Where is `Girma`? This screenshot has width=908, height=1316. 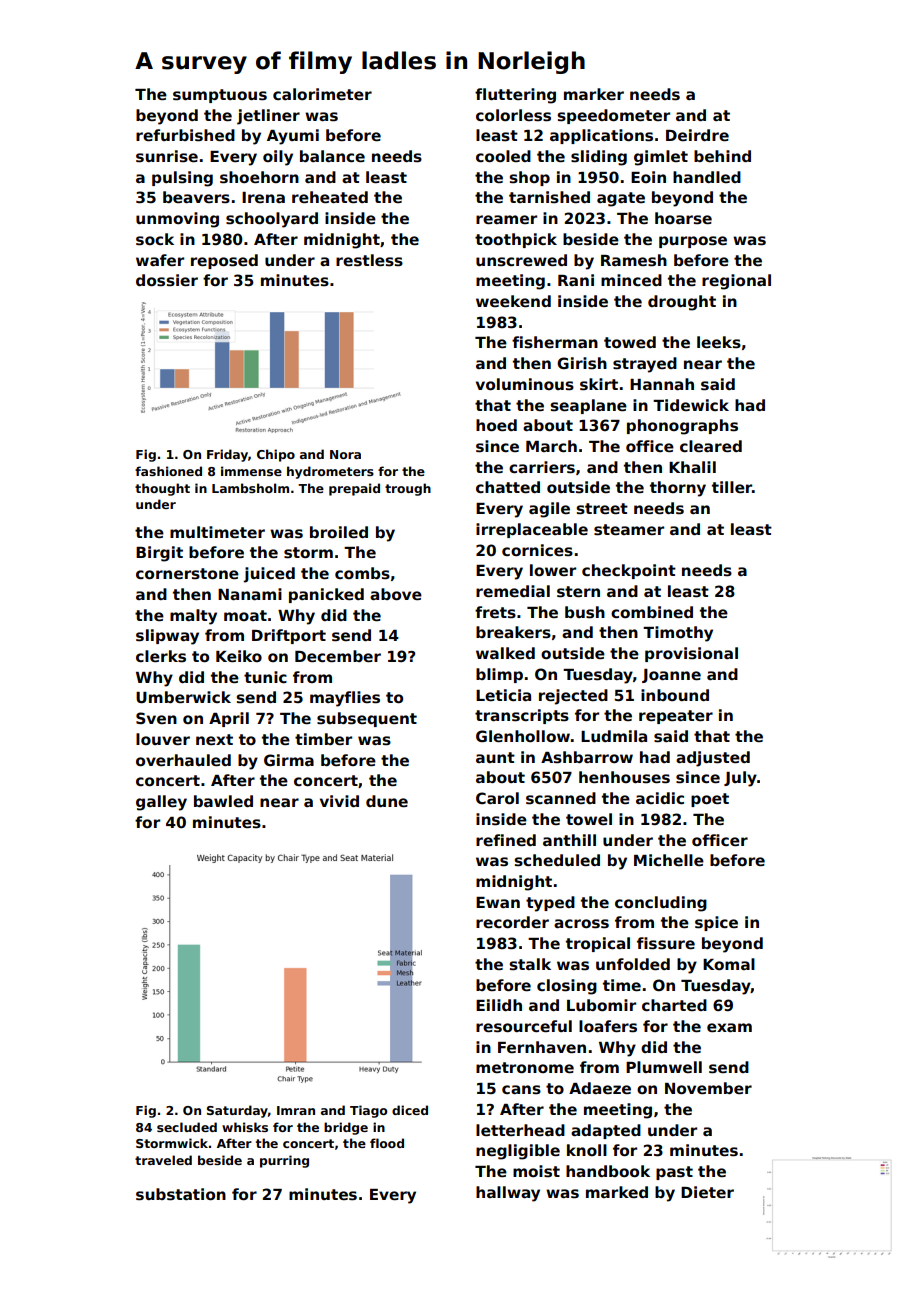
Girma is located at coordinates (289, 760).
